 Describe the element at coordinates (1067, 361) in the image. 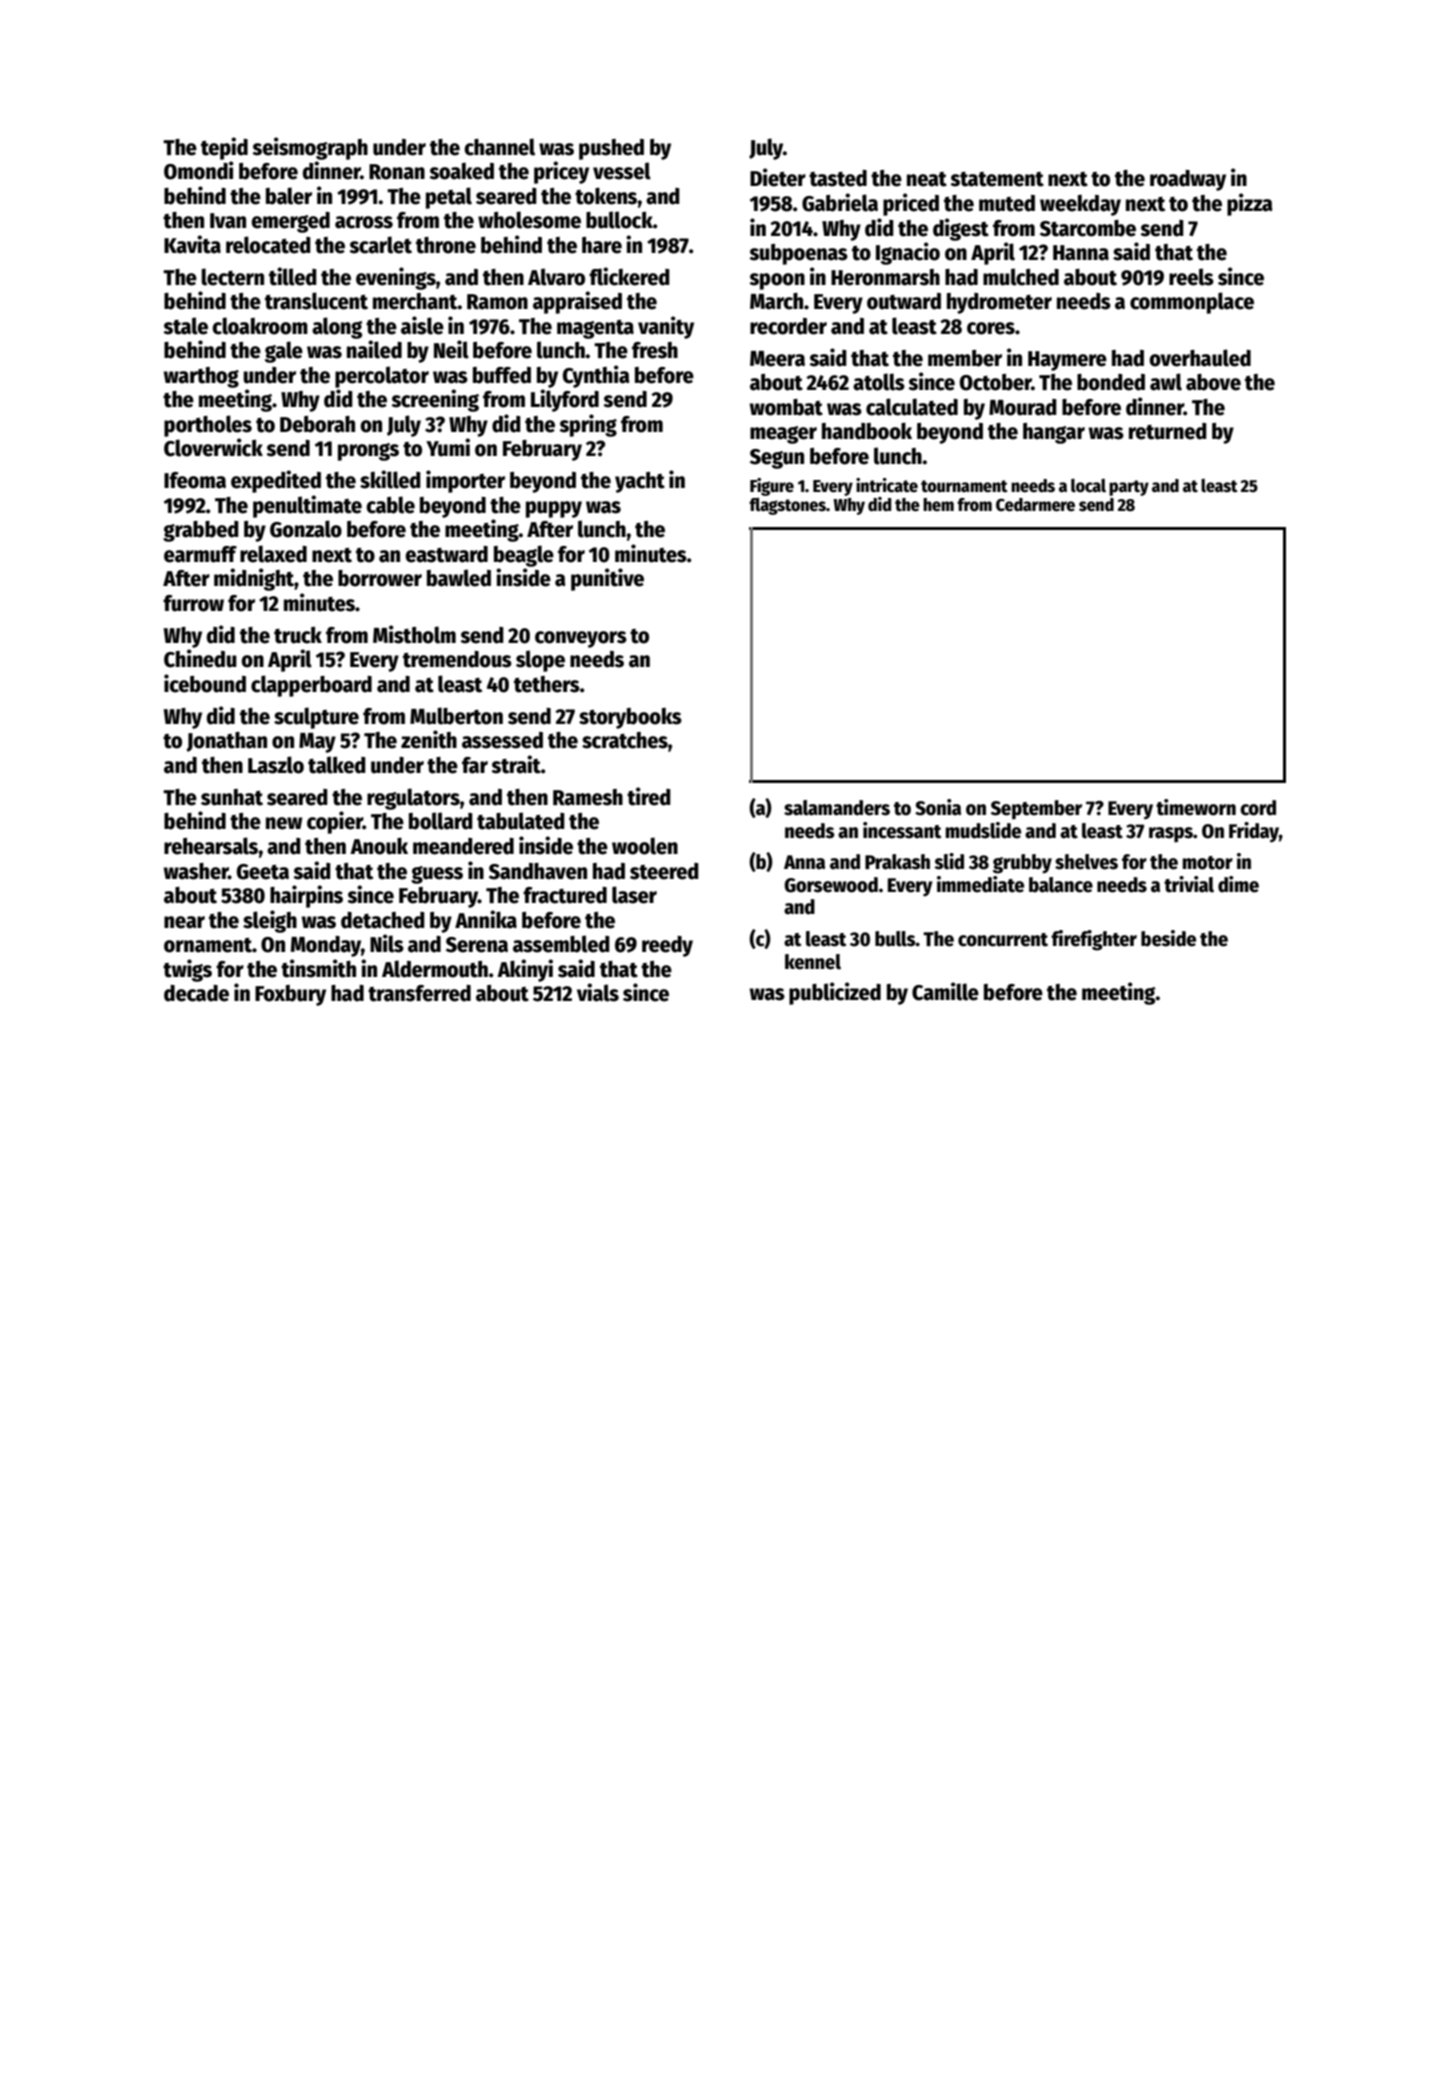

I see `Haymere` at that location.
